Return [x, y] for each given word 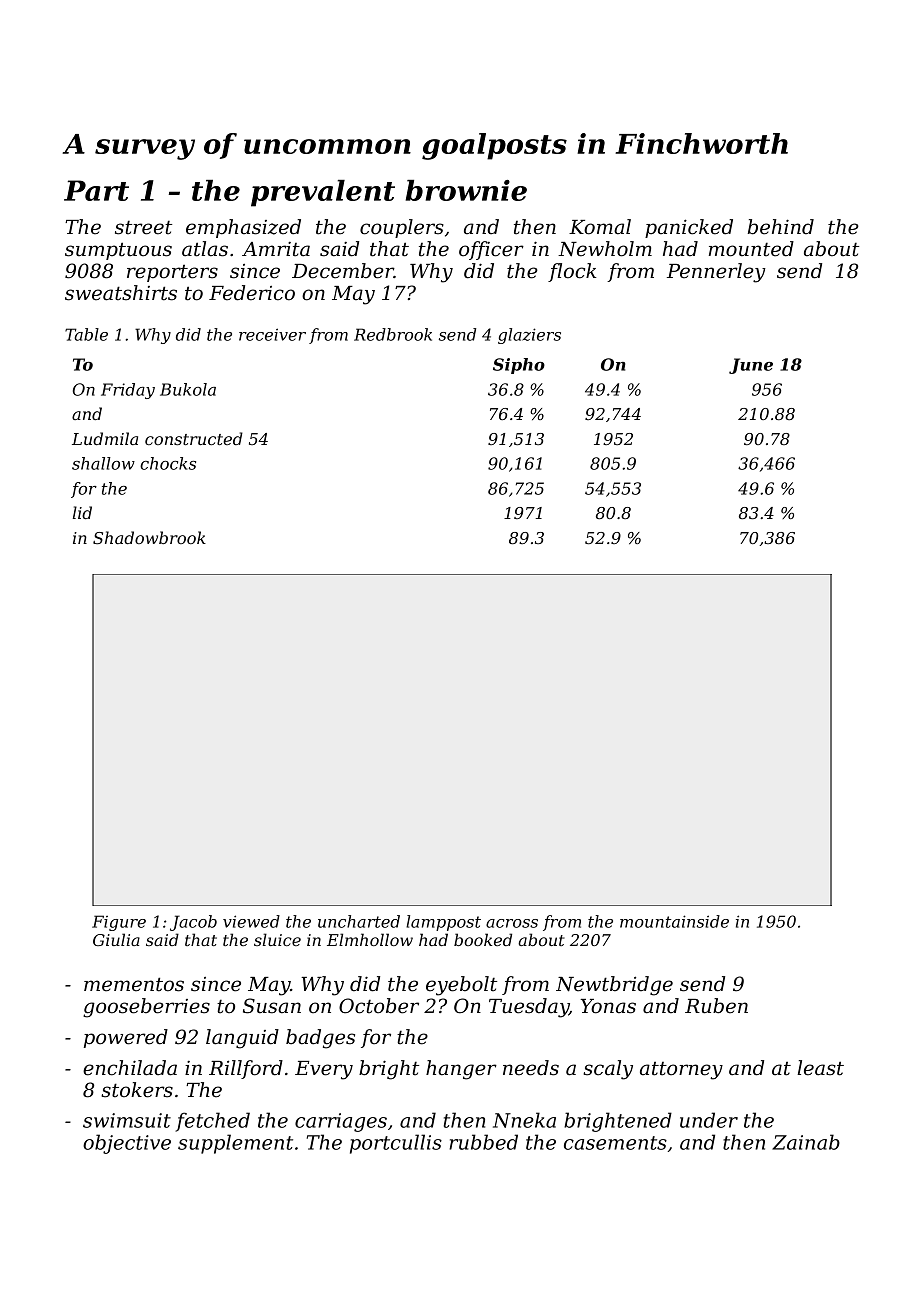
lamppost [443, 923]
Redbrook [393, 334]
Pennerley [716, 273]
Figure [119, 923]
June [751, 366]
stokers [137, 1090]
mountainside [674, 921]
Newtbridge [614, 986]
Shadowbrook [149, 537]
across [512, 923]
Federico [252, 293]
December [343, 271]
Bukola [188, 389]
